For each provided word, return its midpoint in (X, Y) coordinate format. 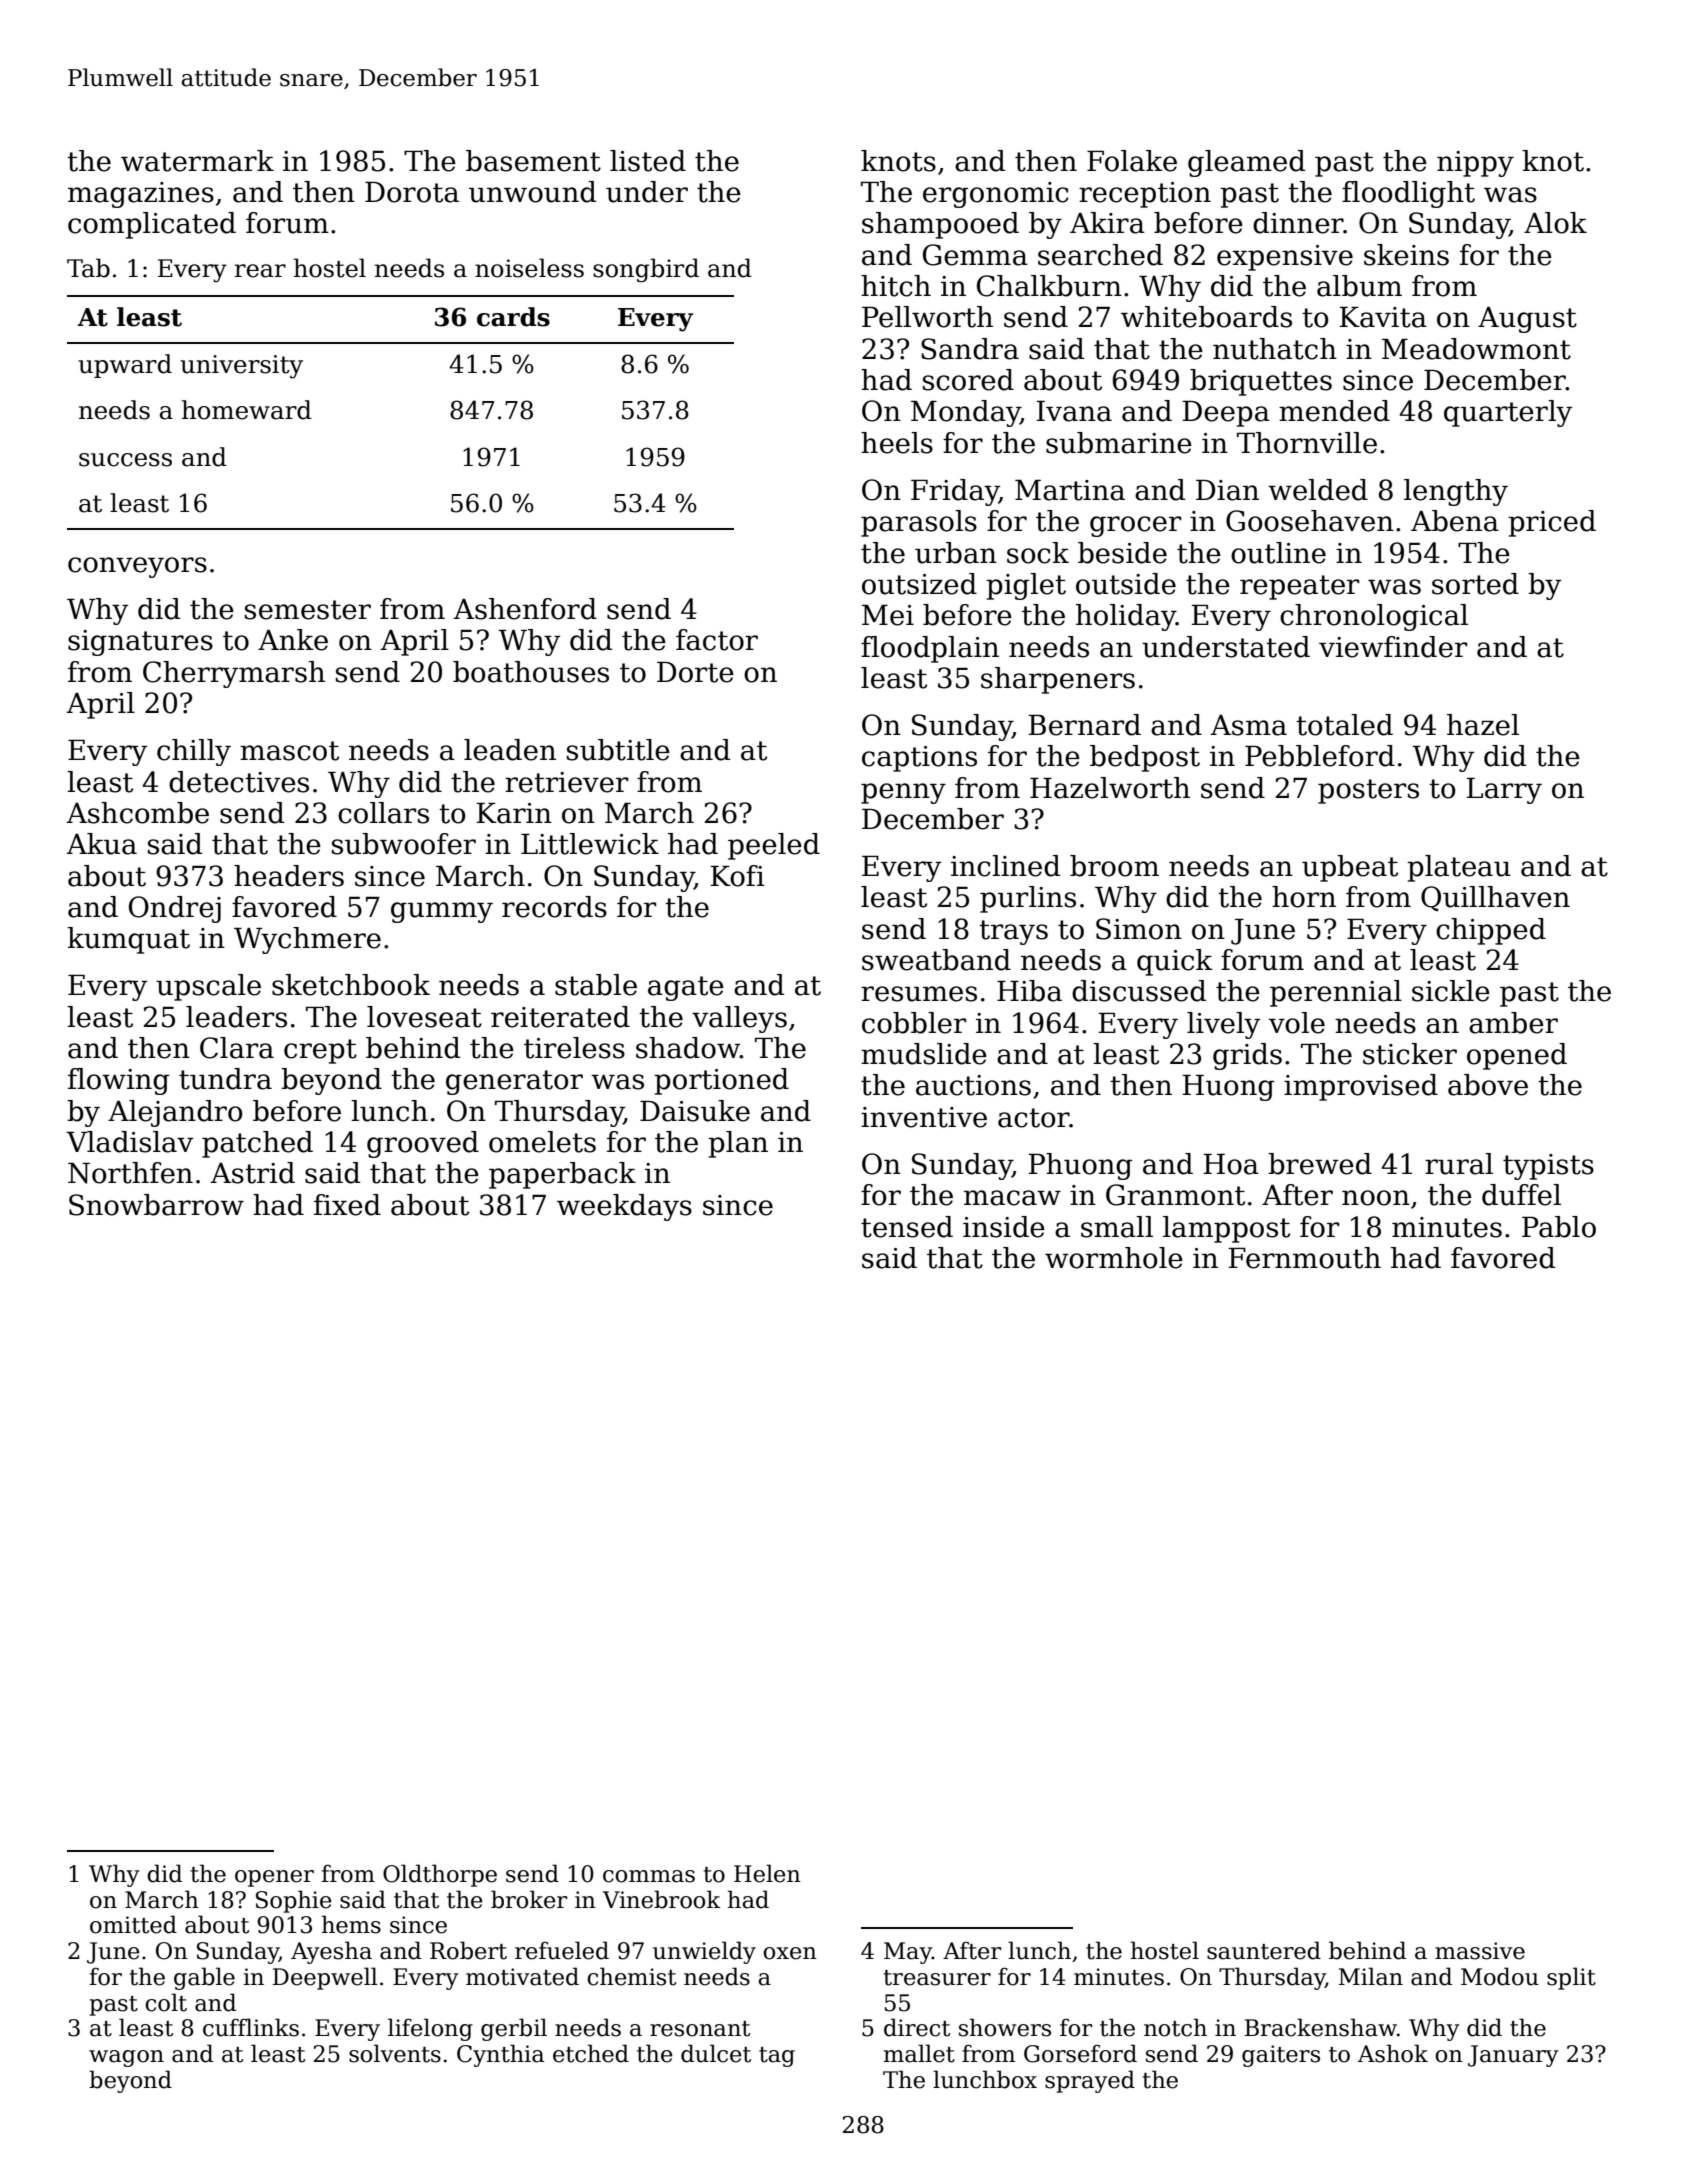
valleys (739, 1019)
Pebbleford (1320, 756)
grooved (423, 1144)
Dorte (695, 672)
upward (125, 366)
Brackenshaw (1321, 2027)
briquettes (1261, 382)
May (908, 1953)
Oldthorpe (440, 1875)
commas (649, 1876)
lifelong (430, 2029)
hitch (896, 286)
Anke (293, 640)
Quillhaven (1495, 898)
